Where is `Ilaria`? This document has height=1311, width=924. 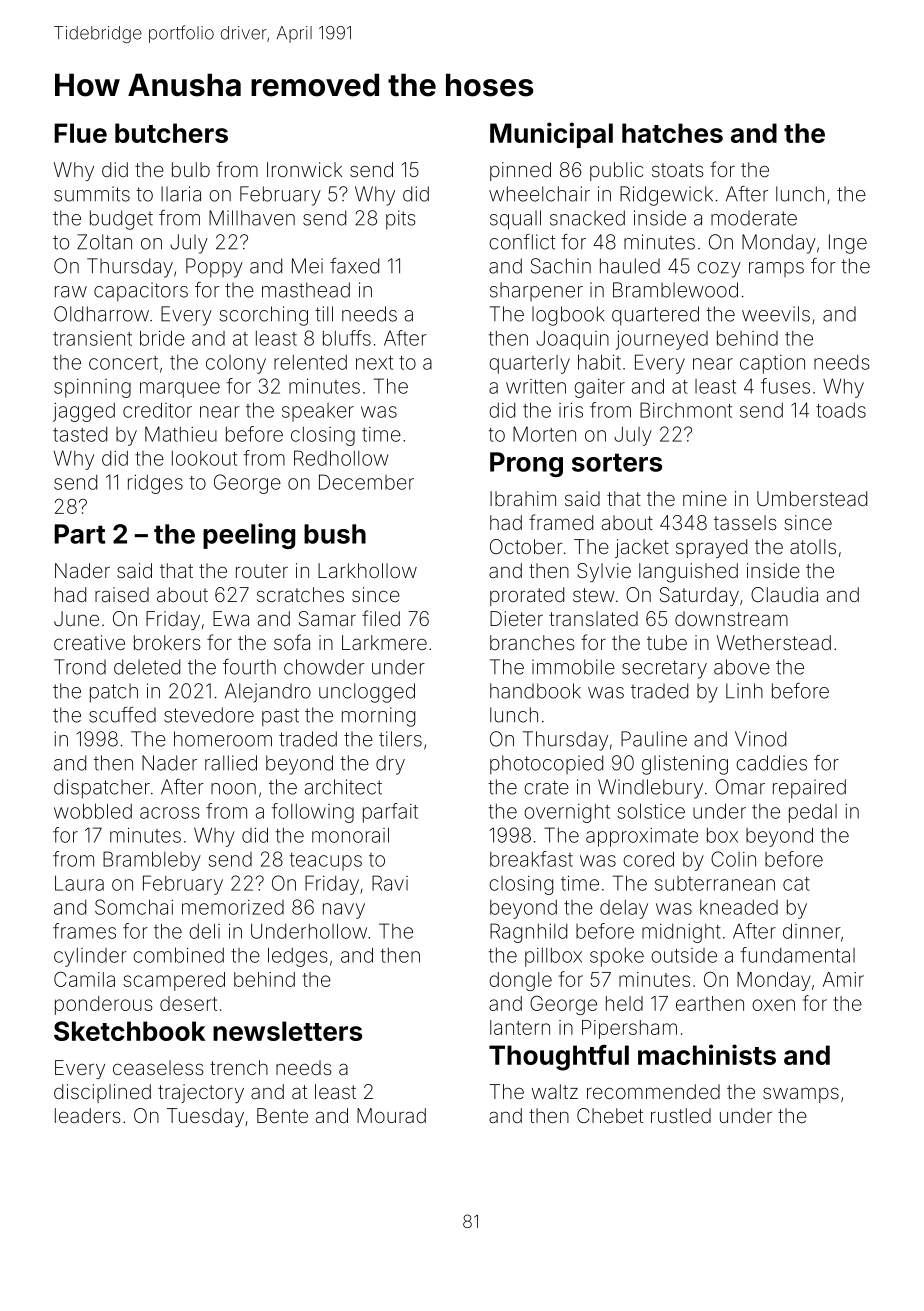
Ilaria is located at coordinates (181, 194).
